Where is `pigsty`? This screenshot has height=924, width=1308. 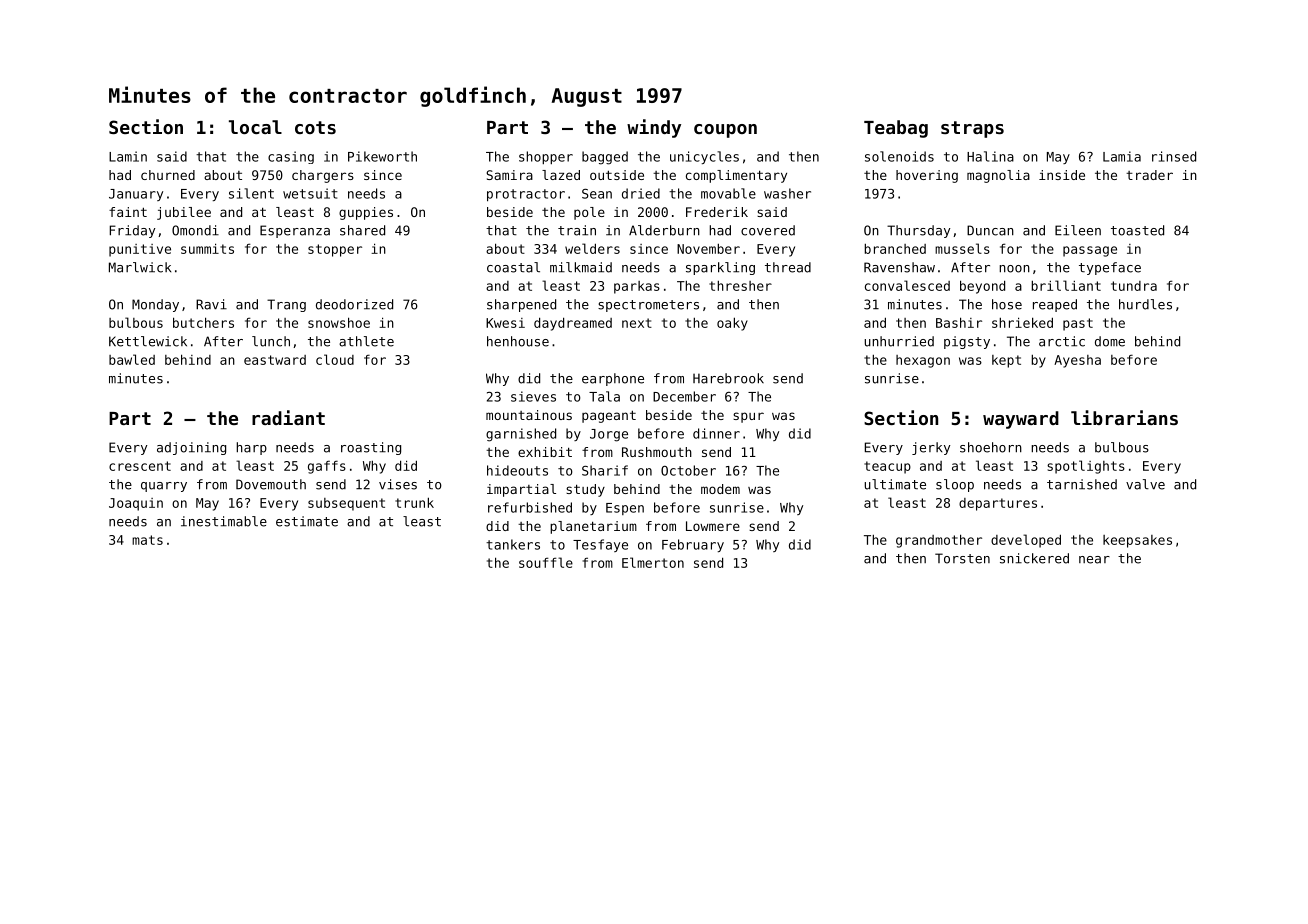 pigsty is located at coordinates (967, 342).
